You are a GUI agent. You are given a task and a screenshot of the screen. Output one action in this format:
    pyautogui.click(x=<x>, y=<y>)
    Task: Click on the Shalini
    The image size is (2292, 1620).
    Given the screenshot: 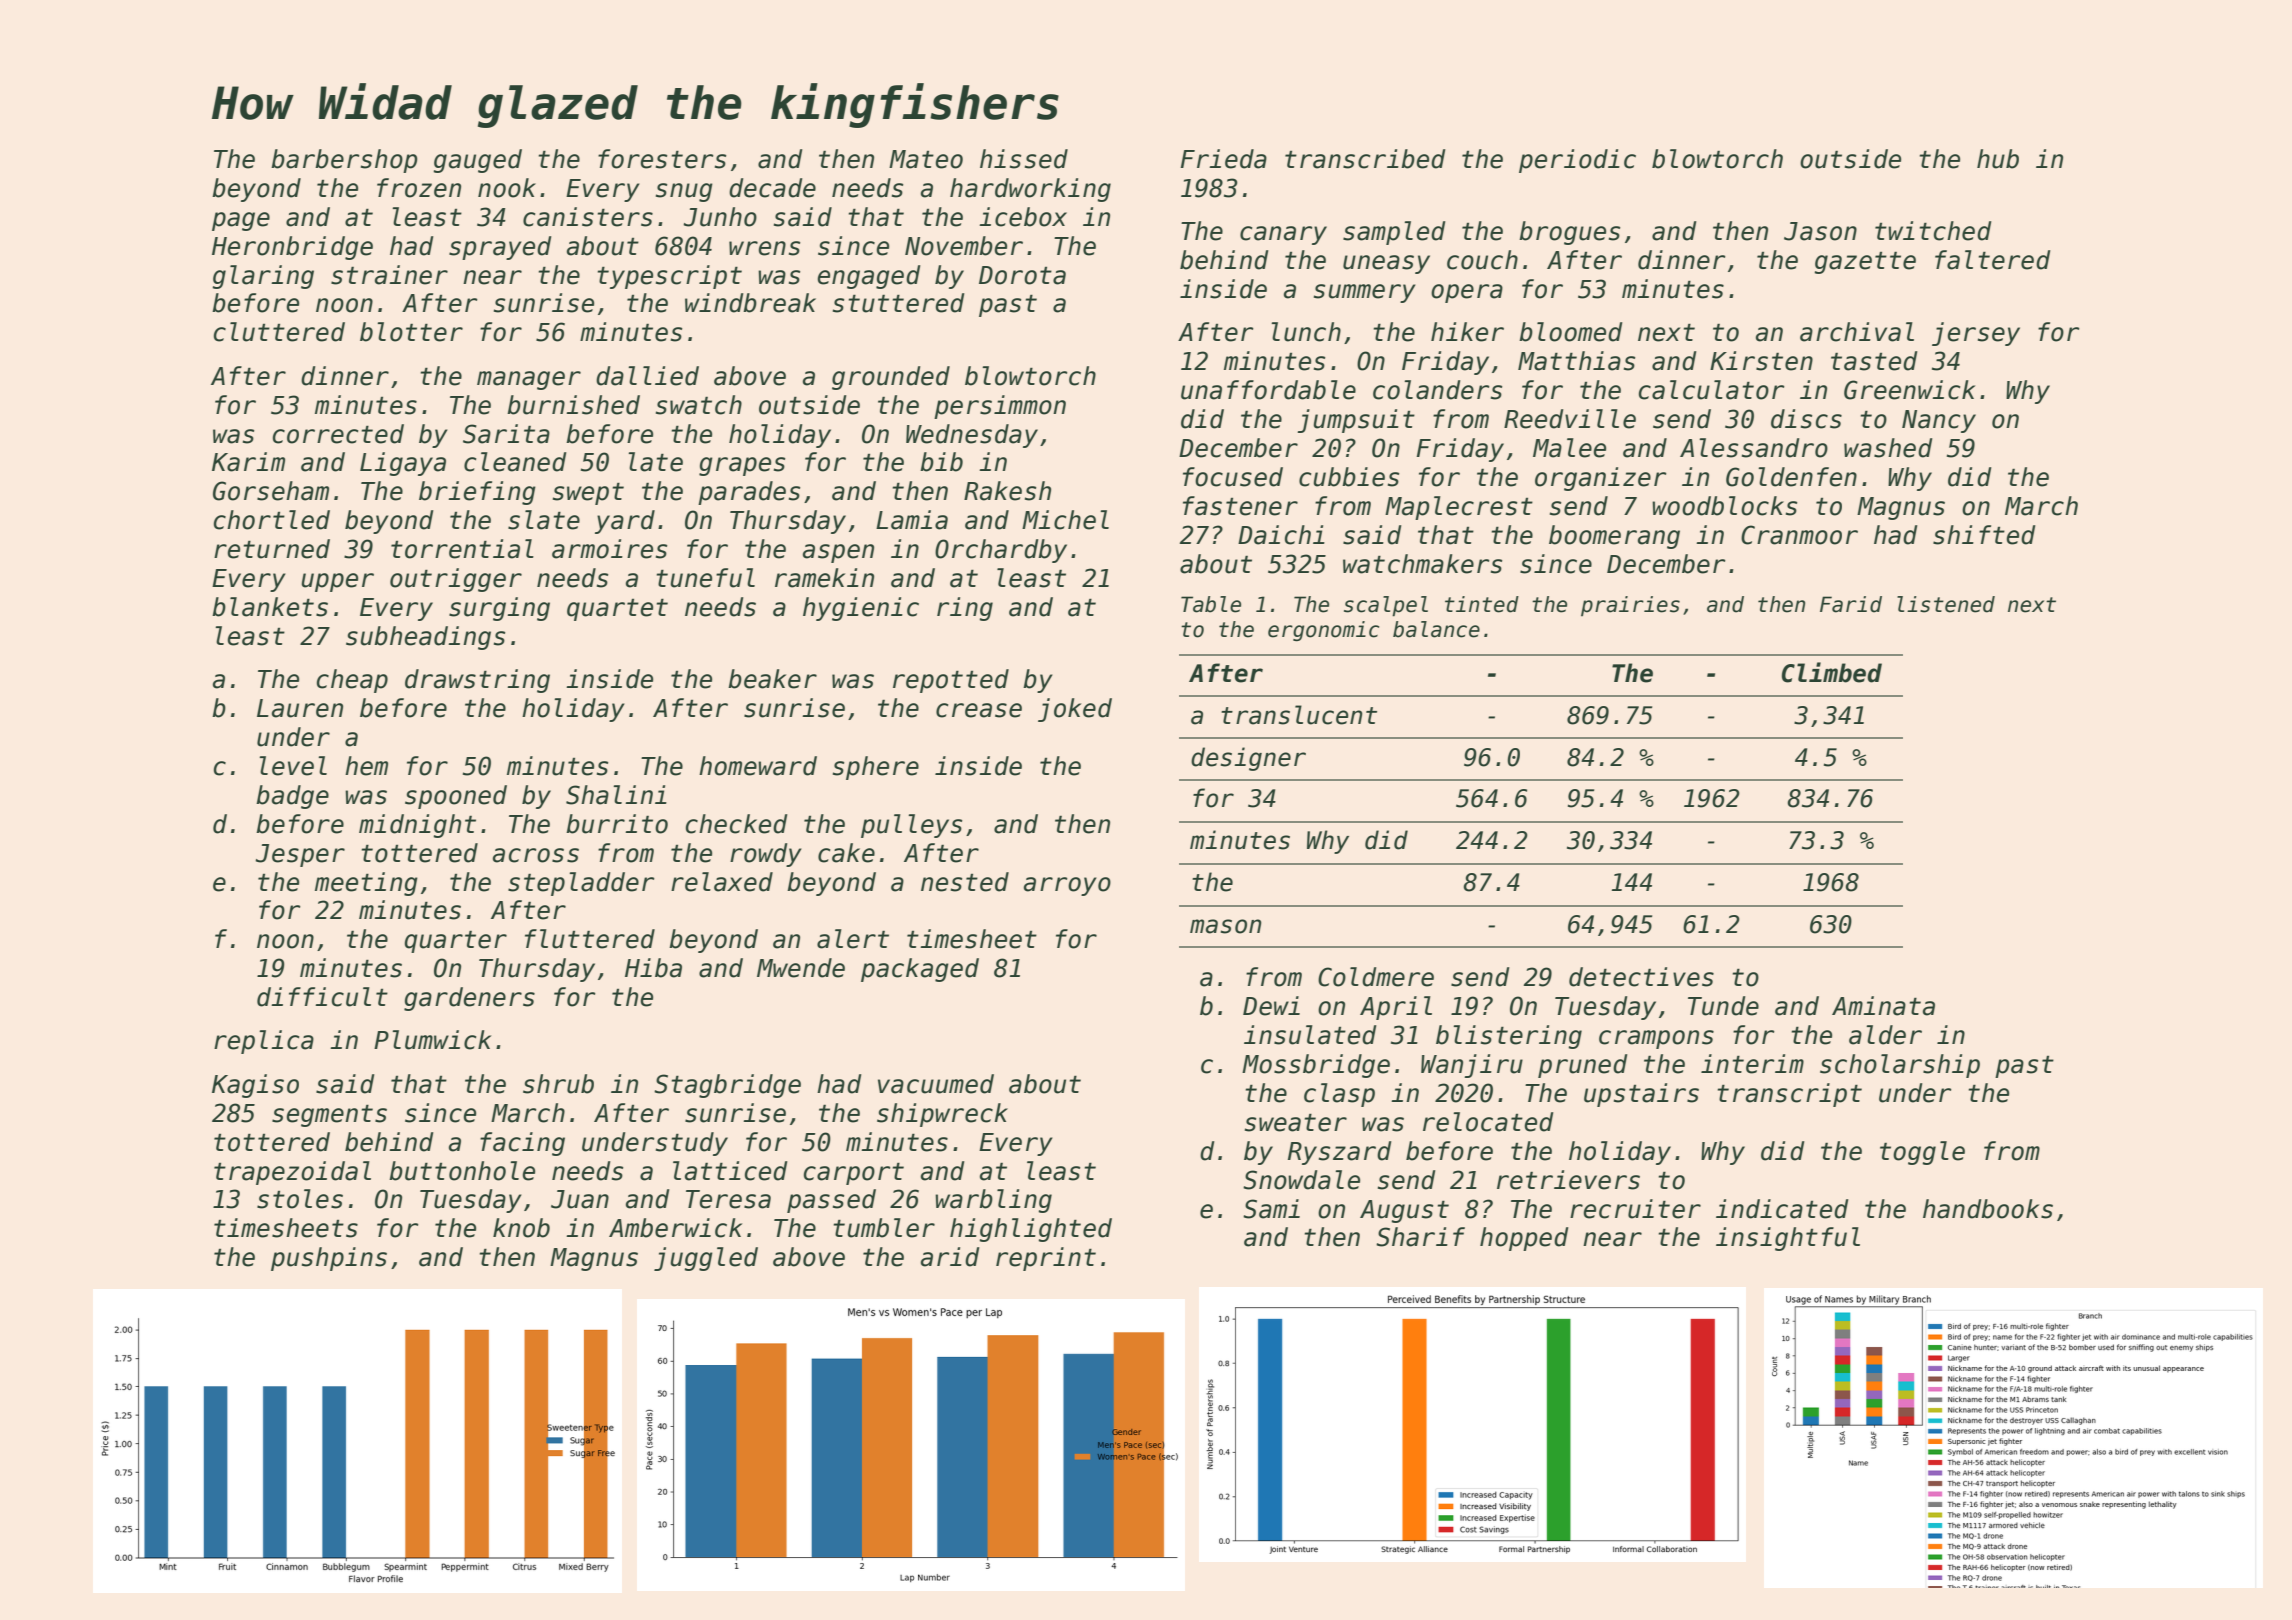 What is the action you would take?
    pyautogui.click(x=616, y=795)
